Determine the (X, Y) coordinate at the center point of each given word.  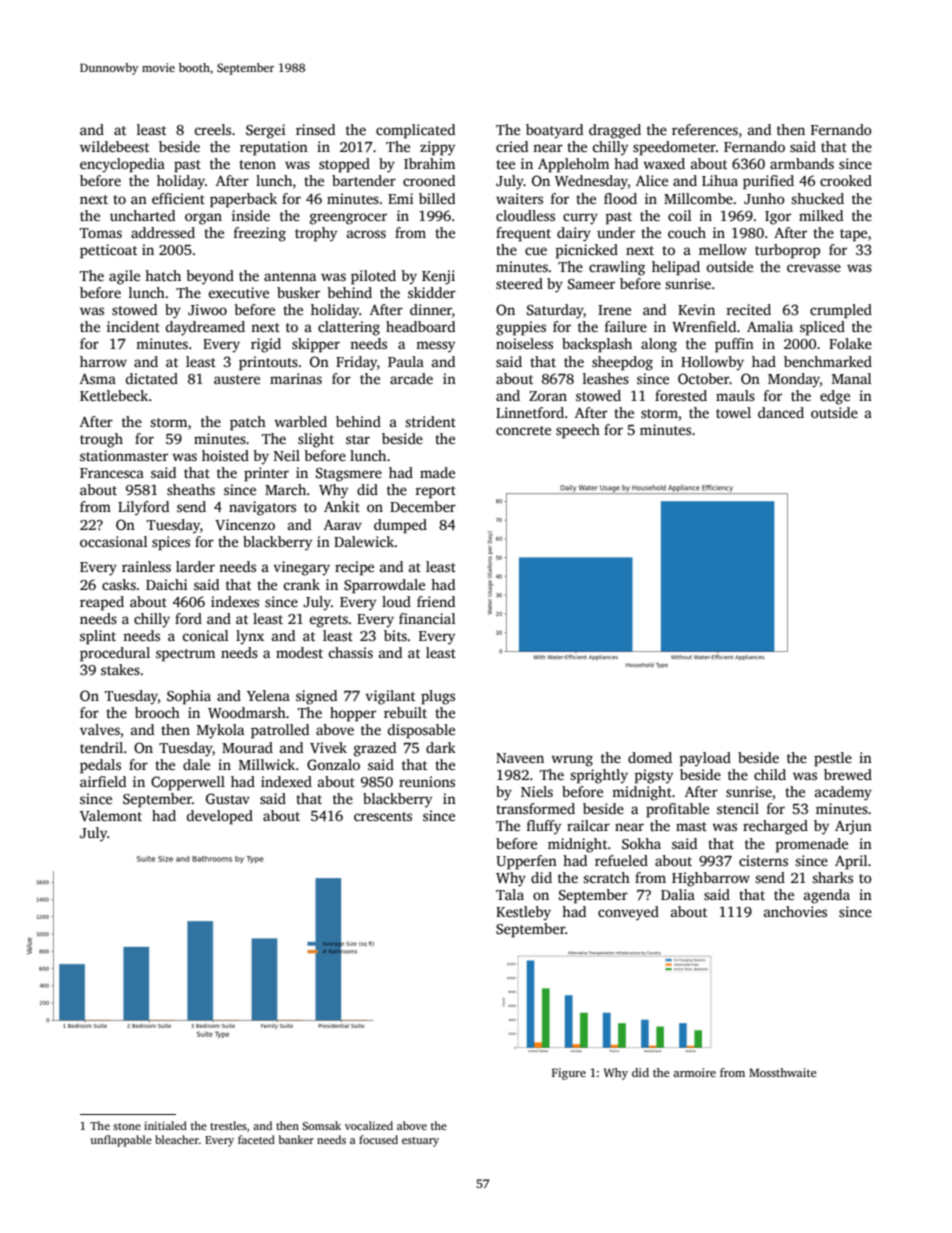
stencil (738, 808)
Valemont (111, 815)
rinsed (315, 129)
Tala (510, 894)
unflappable (121, 1141)
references (705, 129)
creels (212, 129)
